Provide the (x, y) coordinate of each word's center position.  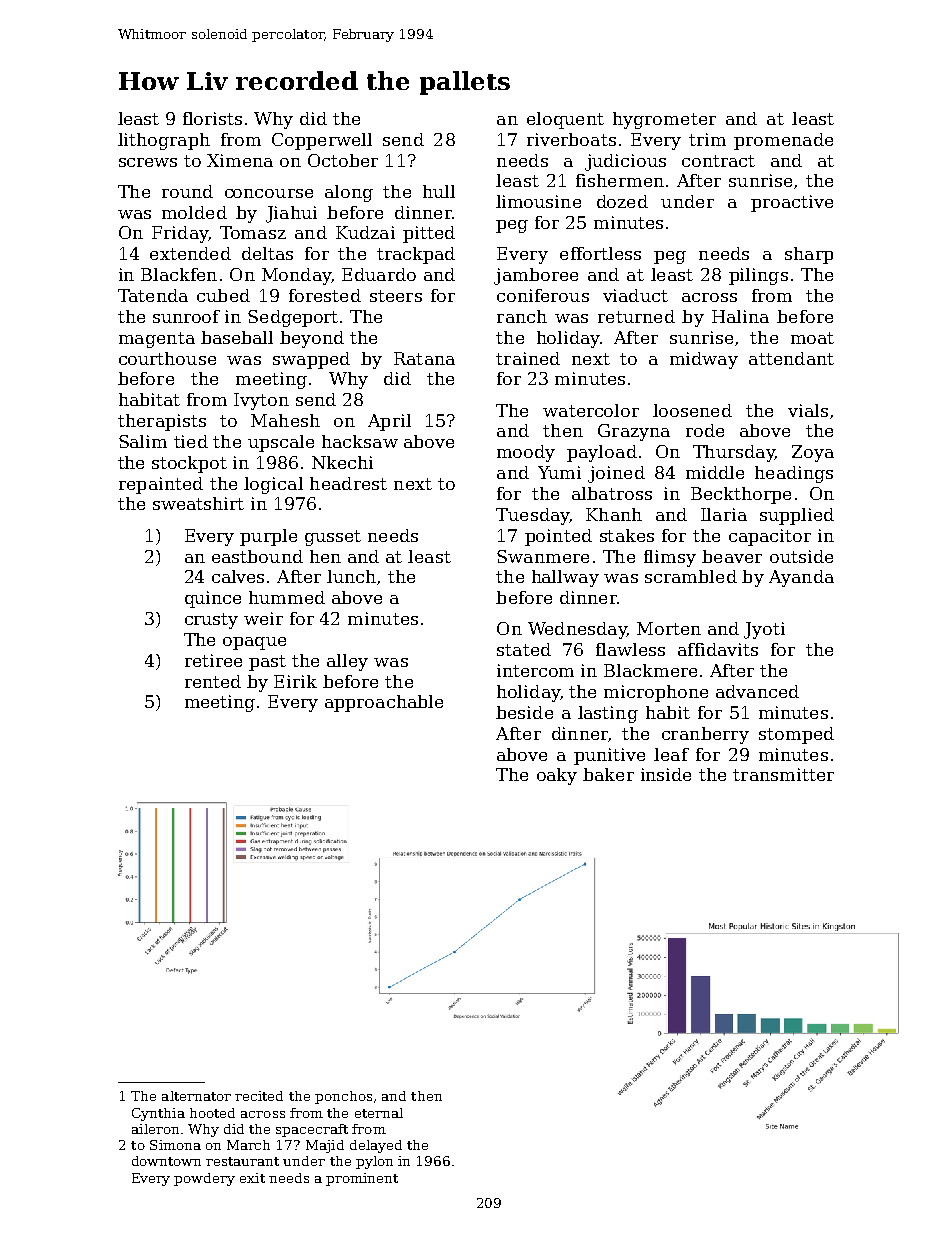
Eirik (295, 681)
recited (259, 1096)
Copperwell (322, 141)
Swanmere (543, 556)
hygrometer (664, 120)
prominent (362, 1179)
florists (212, 118)
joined (616, 474)
